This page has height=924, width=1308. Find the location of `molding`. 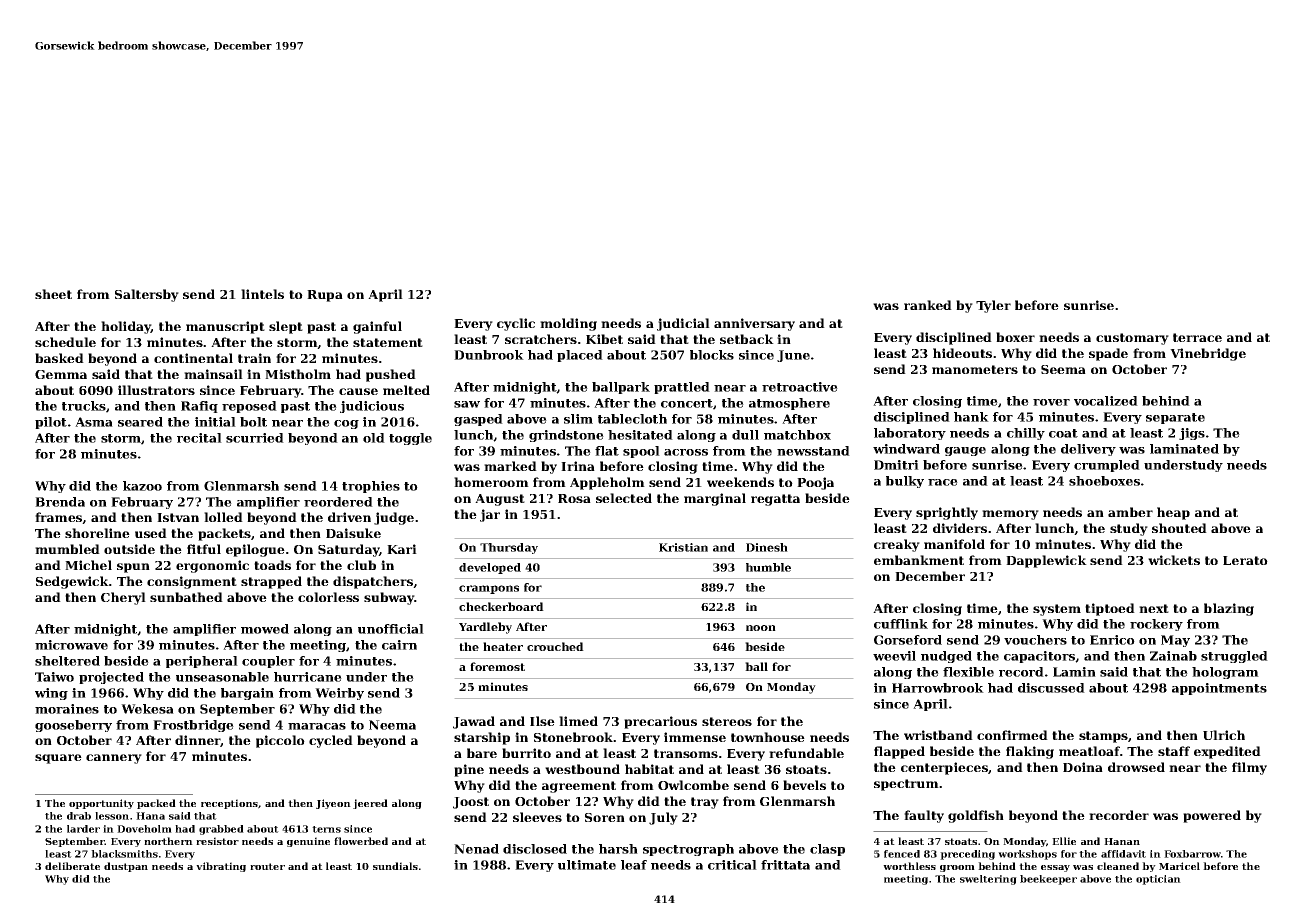

molding is located at coordinates (568, 324).
